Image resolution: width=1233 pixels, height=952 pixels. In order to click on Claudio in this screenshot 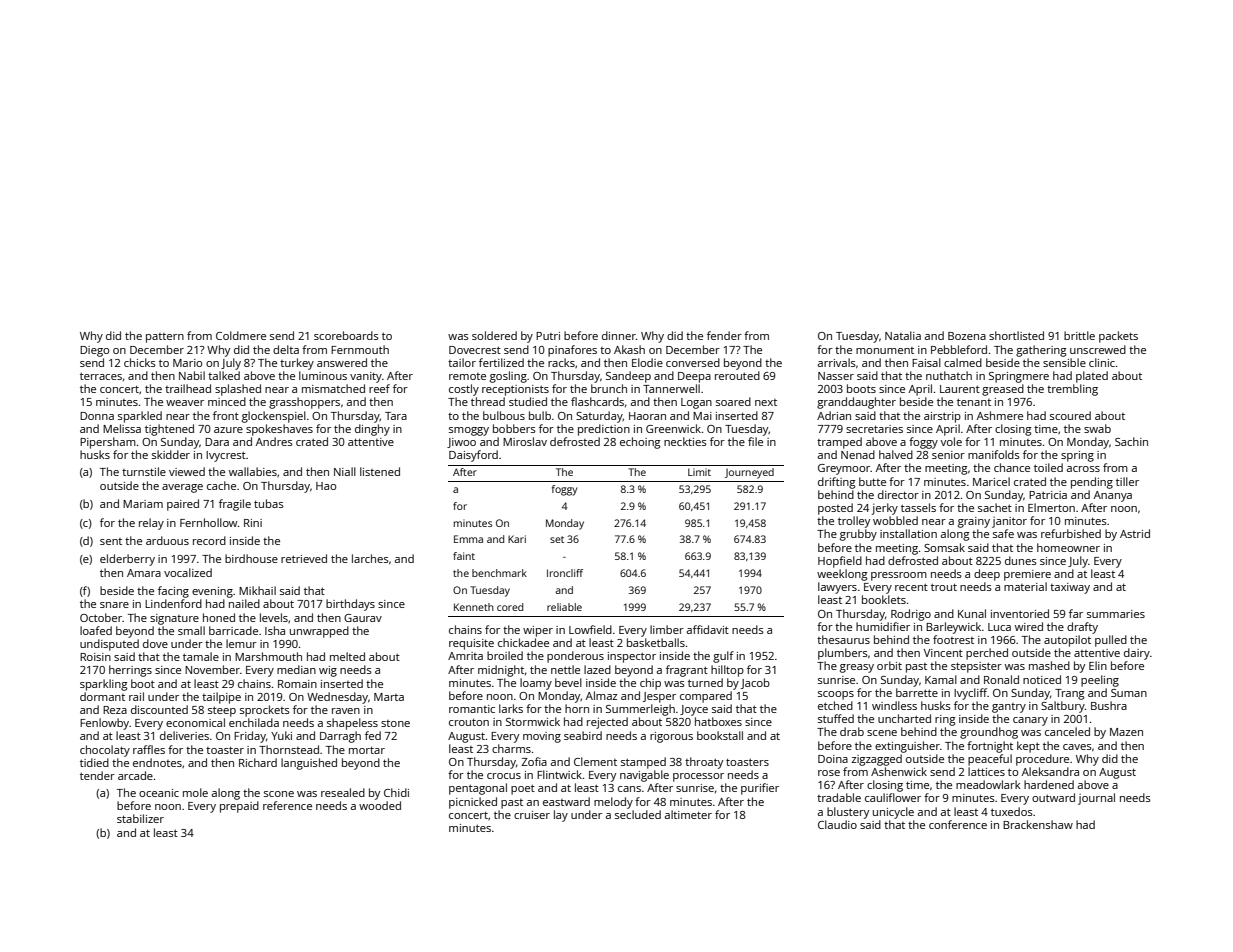, I will do `click(837, 824)`.
